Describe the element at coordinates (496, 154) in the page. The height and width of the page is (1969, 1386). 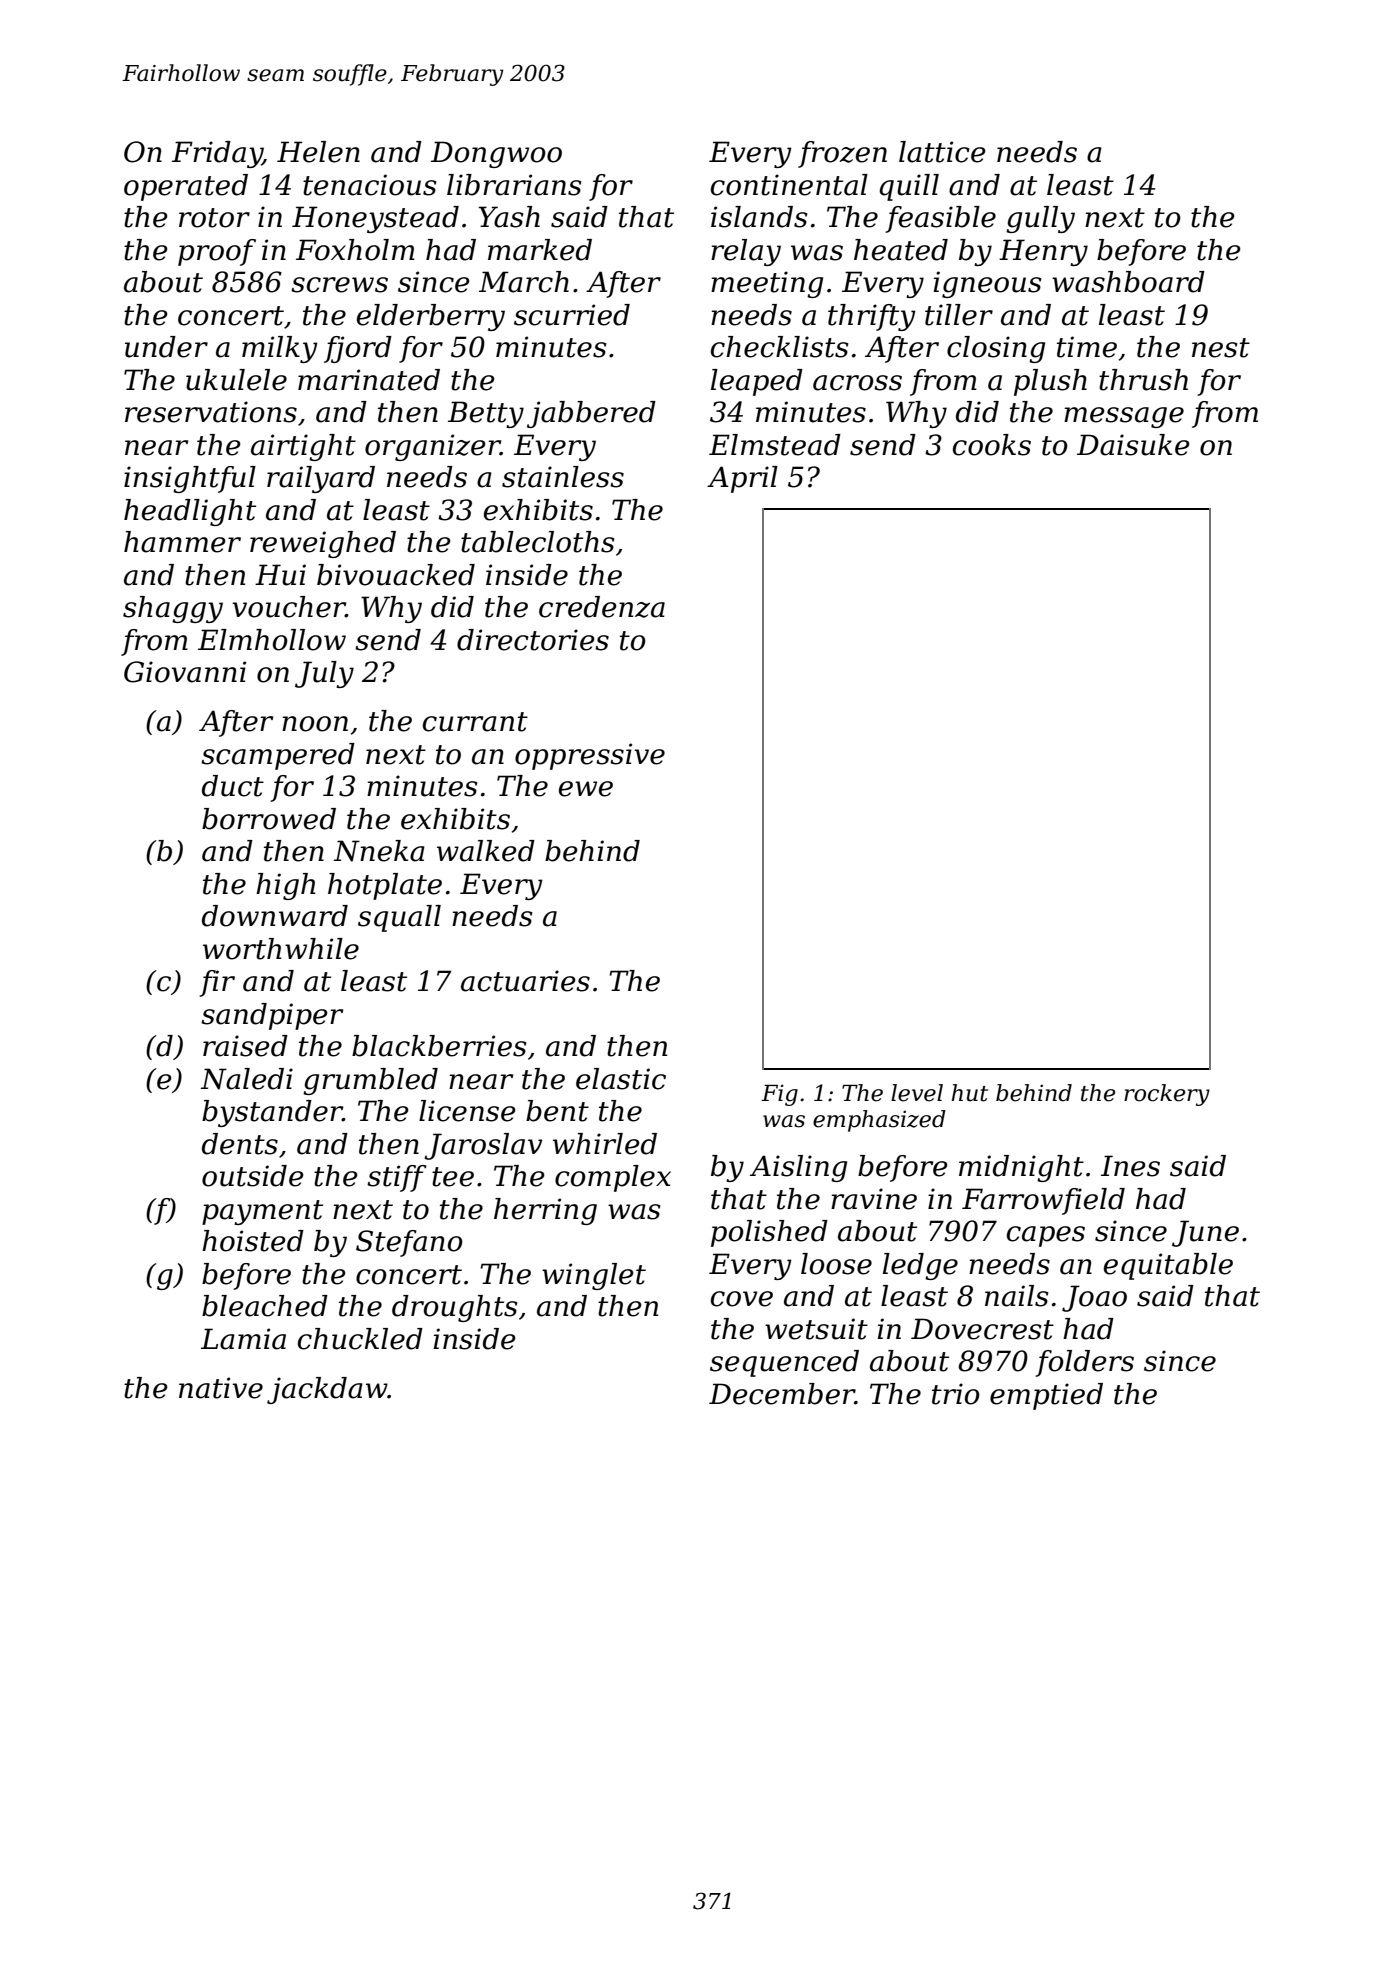
I see `Dongwoo` at that location.
